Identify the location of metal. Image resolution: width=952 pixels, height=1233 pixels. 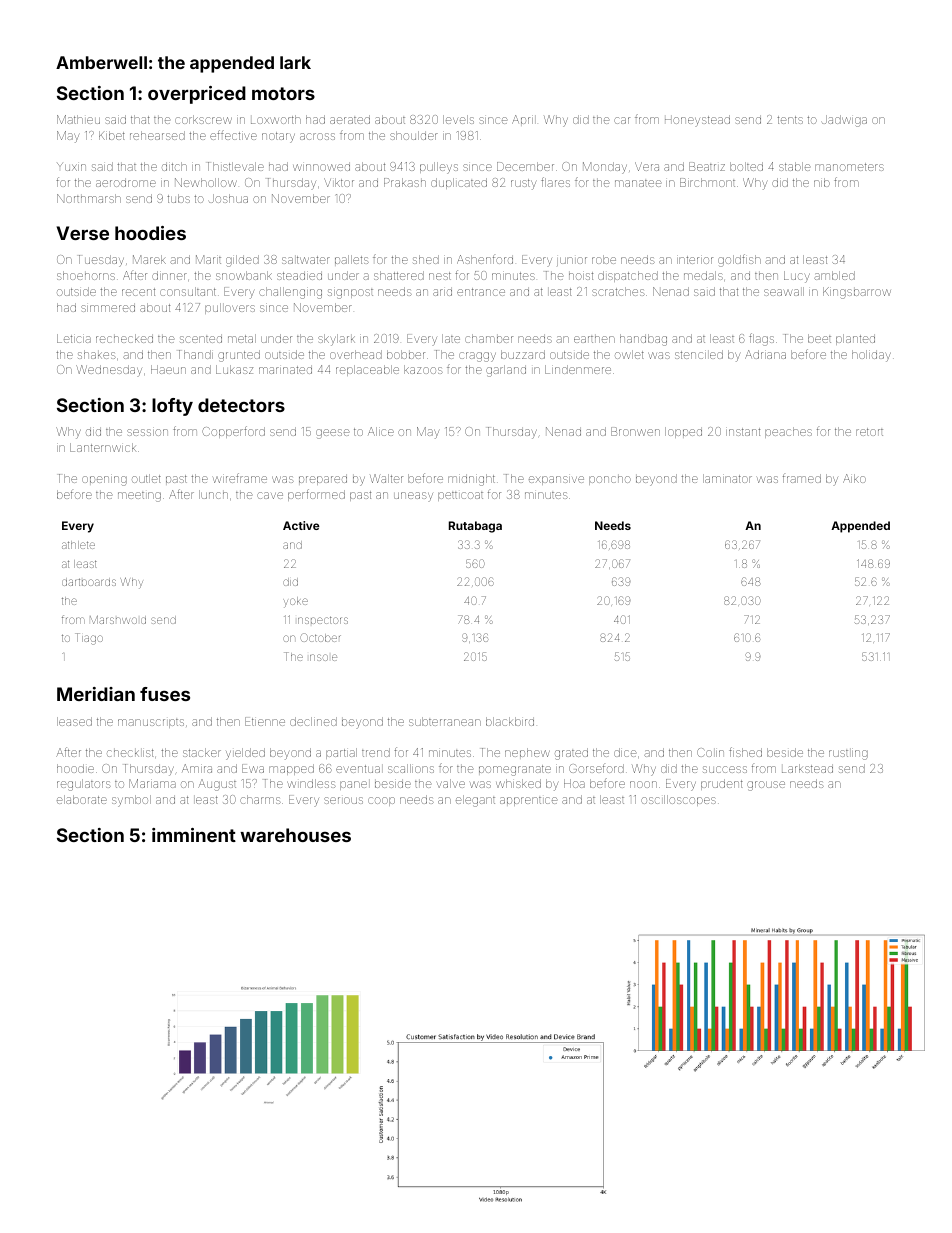
(242, 338).
